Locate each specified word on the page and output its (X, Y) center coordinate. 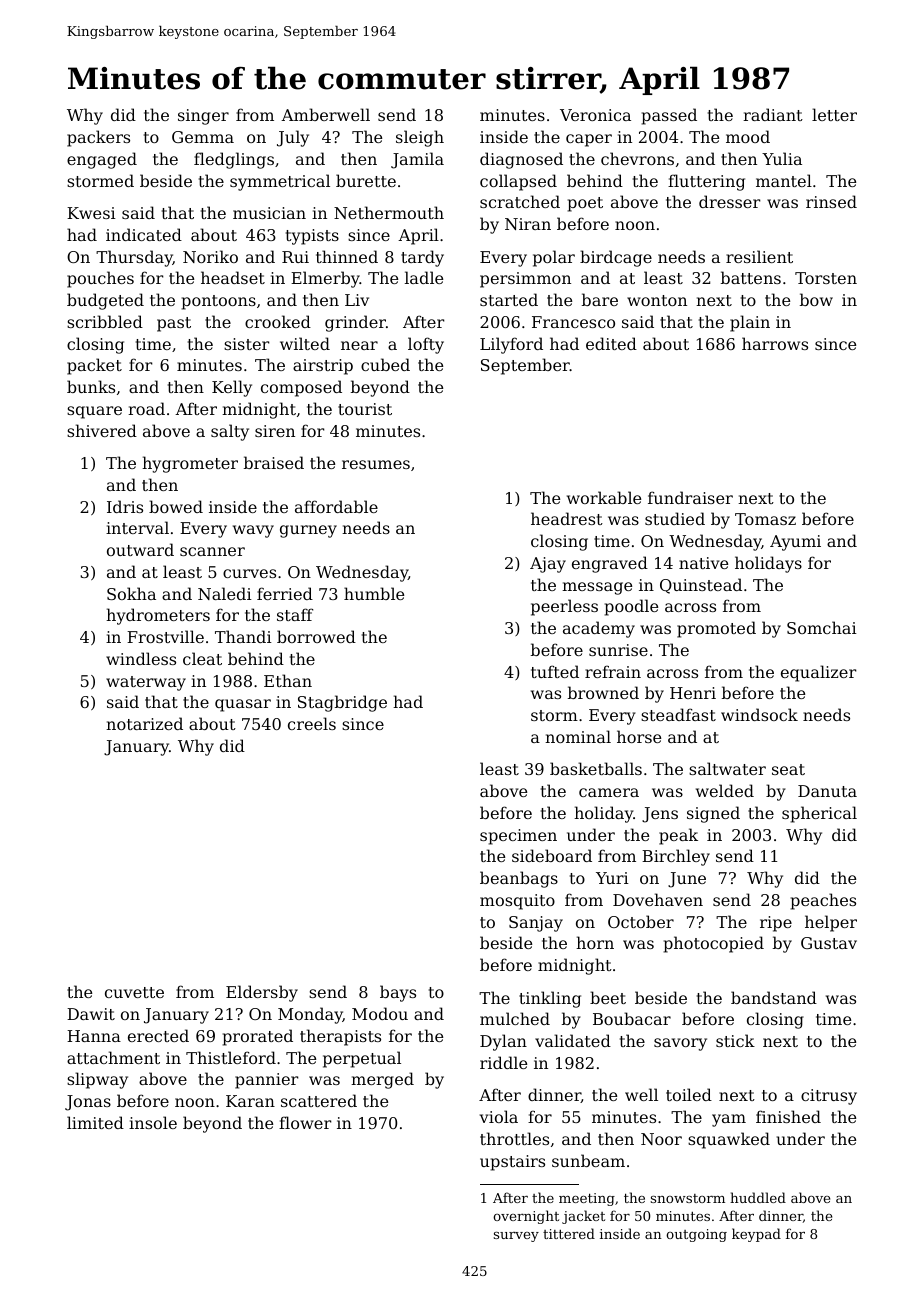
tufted (555, 671)
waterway (146, 683)
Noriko (210, 256)
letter (834, 114)
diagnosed (521, 160)
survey (516, 1237)
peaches (823, 901)
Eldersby (262, 993)
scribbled (105, 321)
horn (595, 942)
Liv (357, 300)
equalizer (819, 673)
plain (750, 323)
